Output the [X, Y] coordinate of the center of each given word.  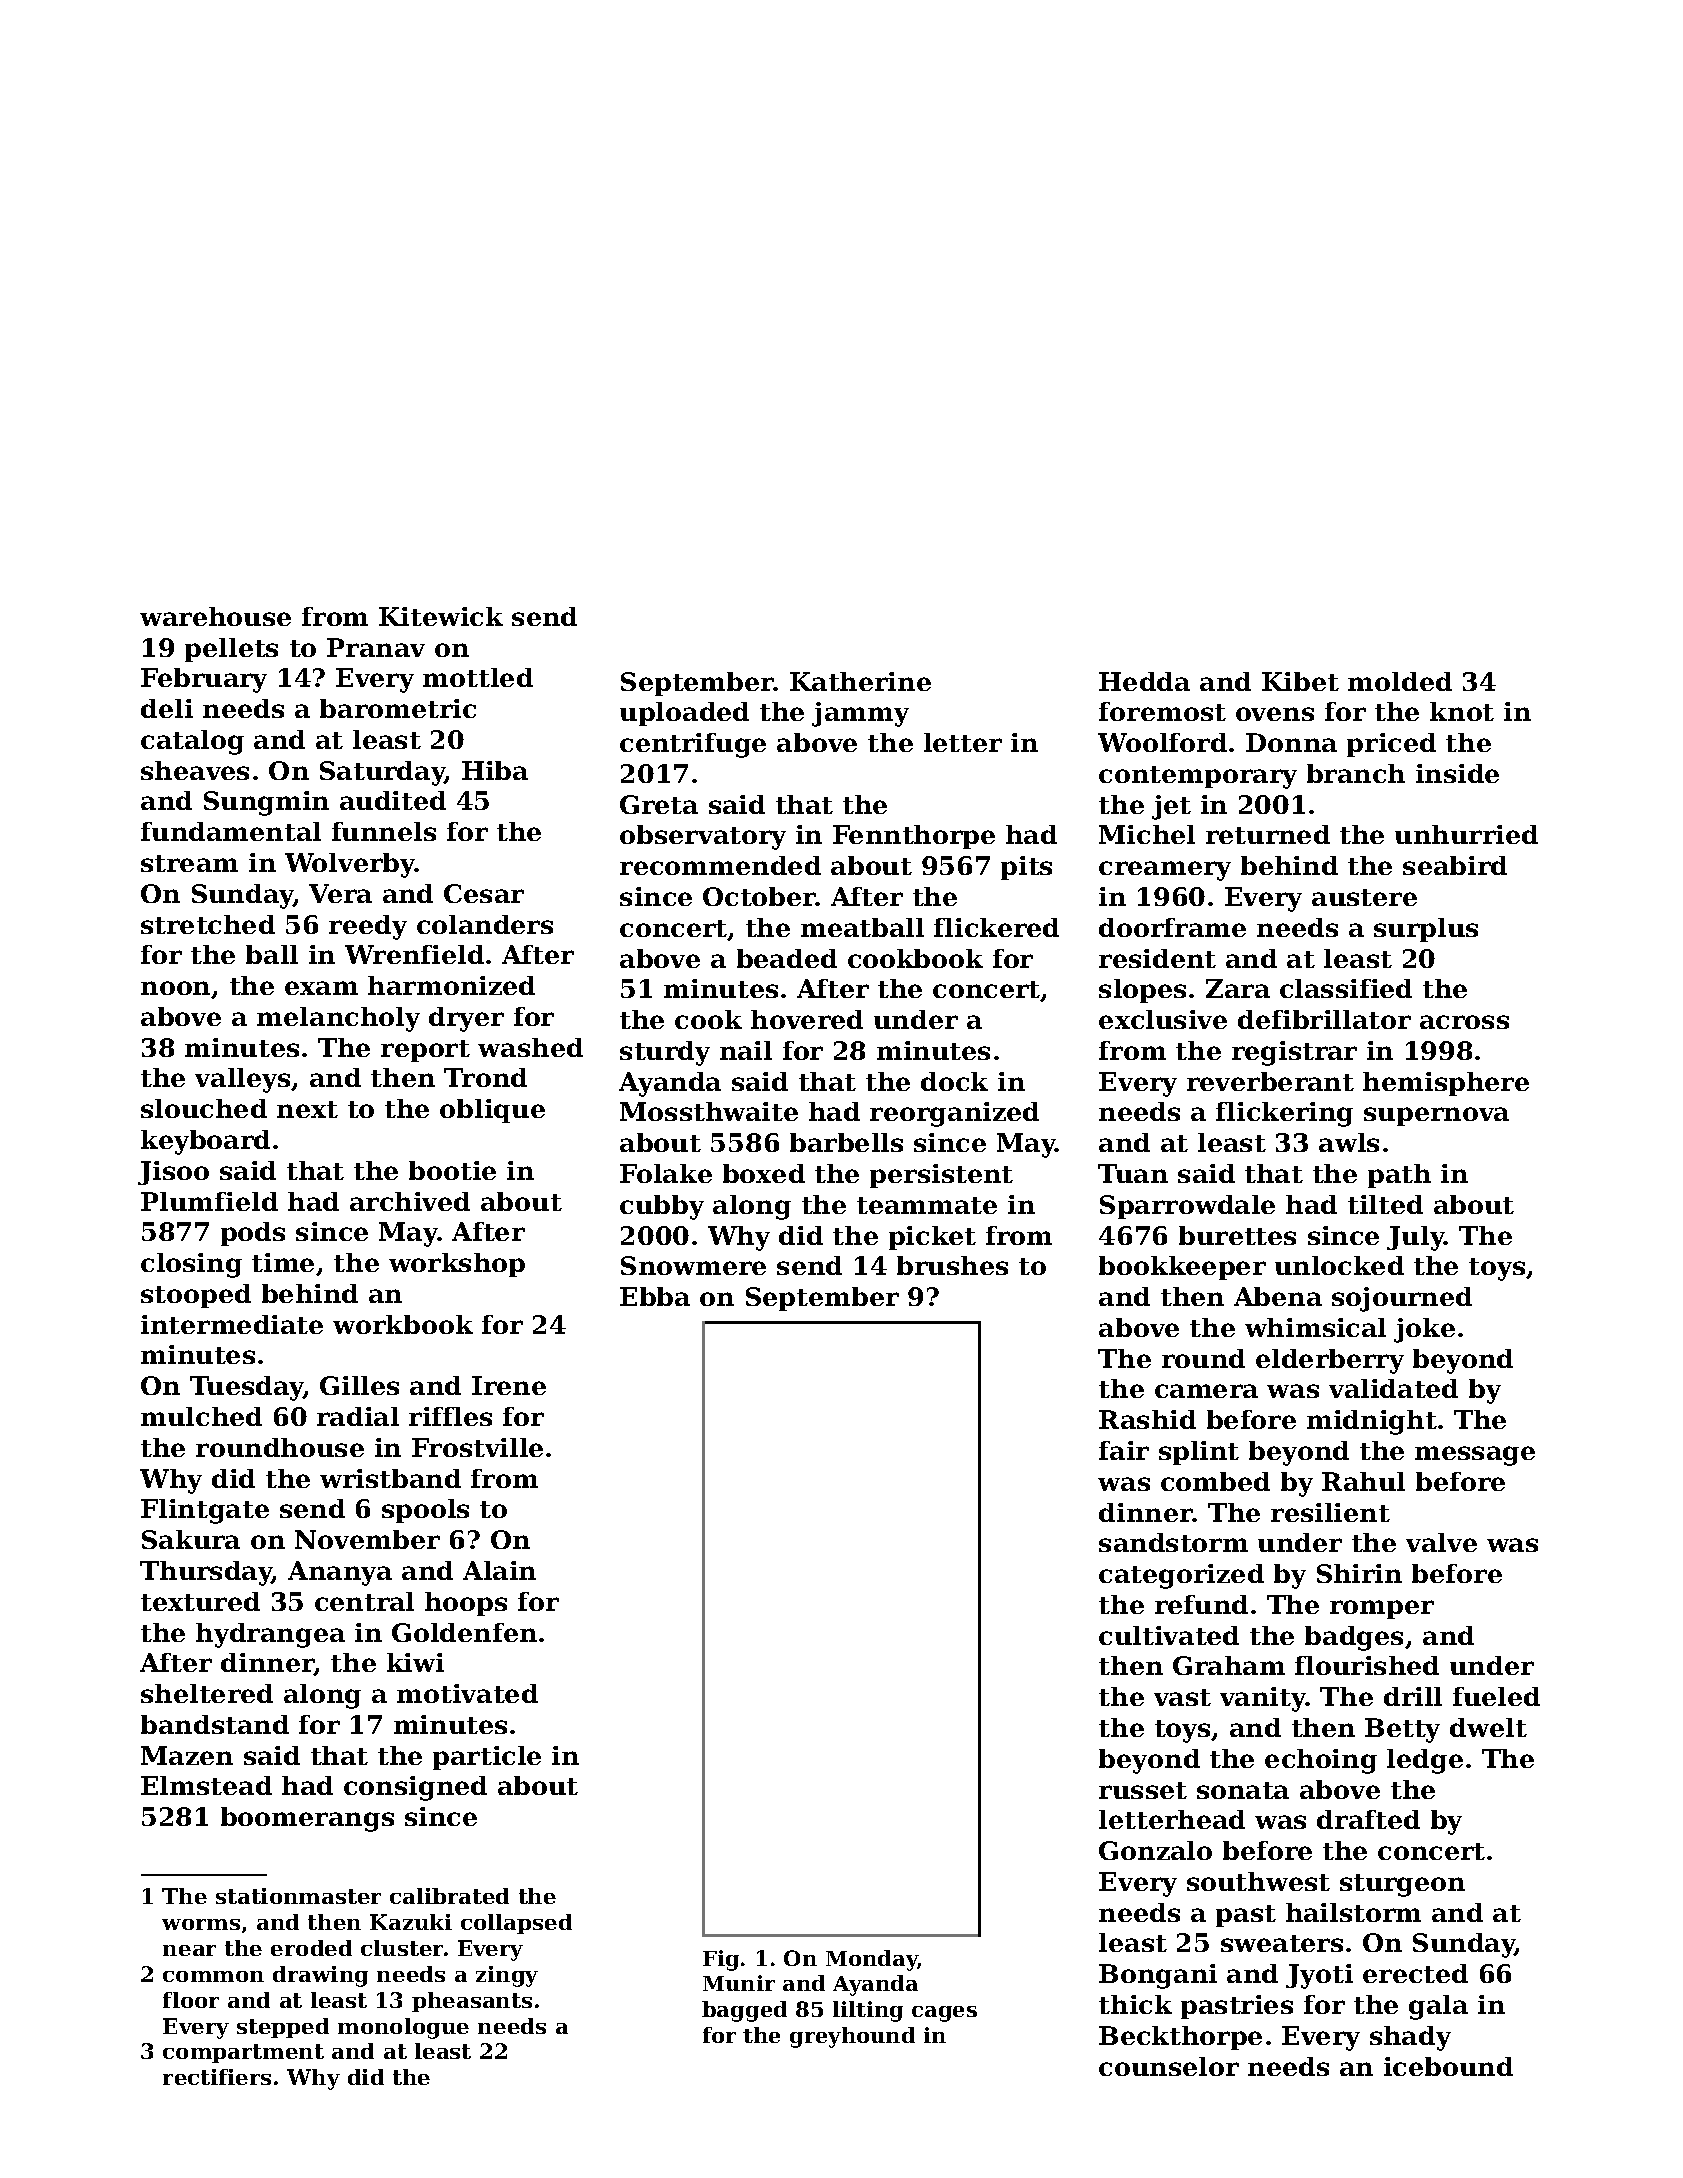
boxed [764, 1173]
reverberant [1270, 1081]
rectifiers [217, 2077]
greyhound [852, 2037]
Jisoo [173, 1173]
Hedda [1144, 681]
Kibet [1300, 681]
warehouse [215, 616]
